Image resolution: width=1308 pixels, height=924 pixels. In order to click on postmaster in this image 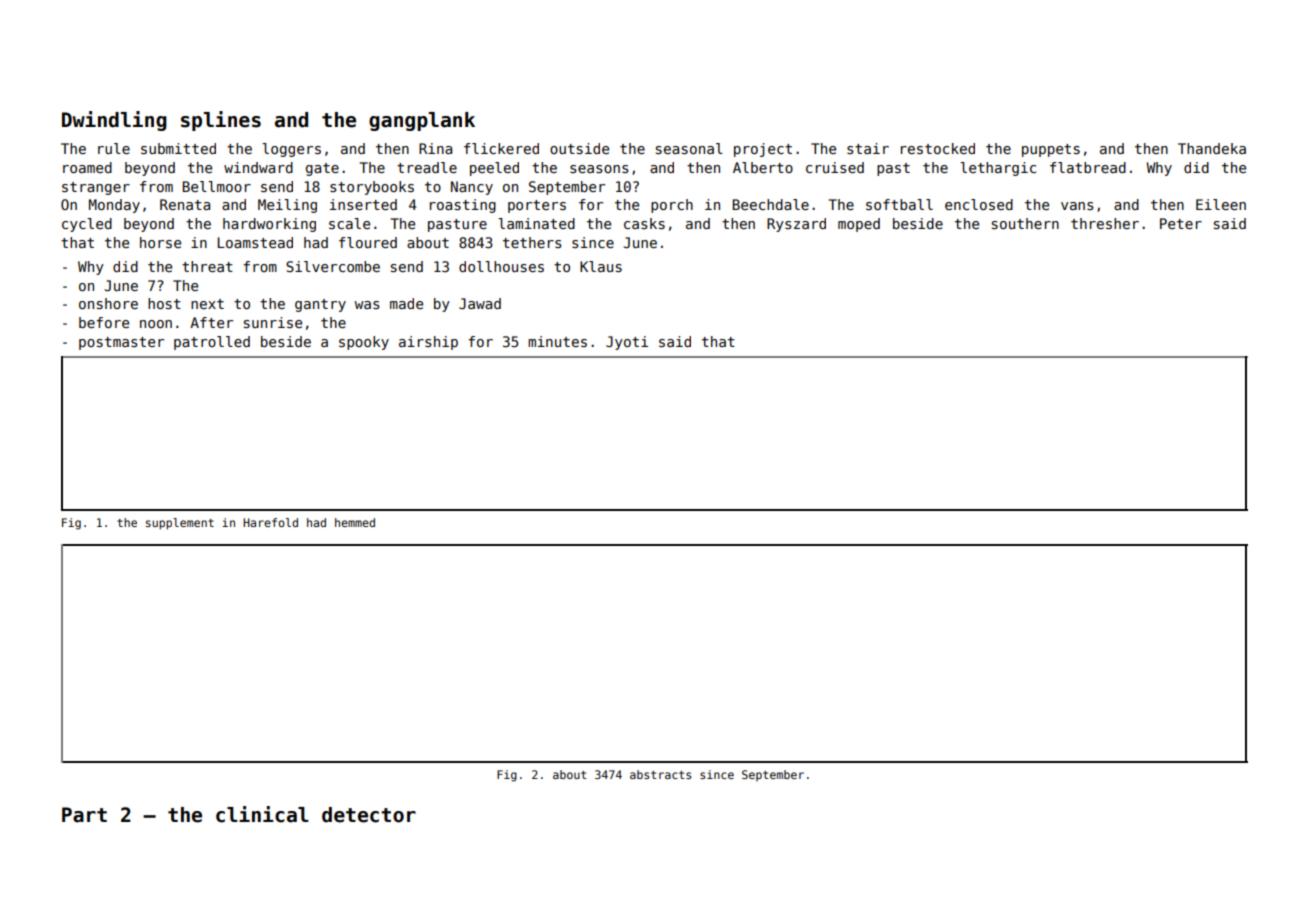, I will do `click(121, 343)`.
